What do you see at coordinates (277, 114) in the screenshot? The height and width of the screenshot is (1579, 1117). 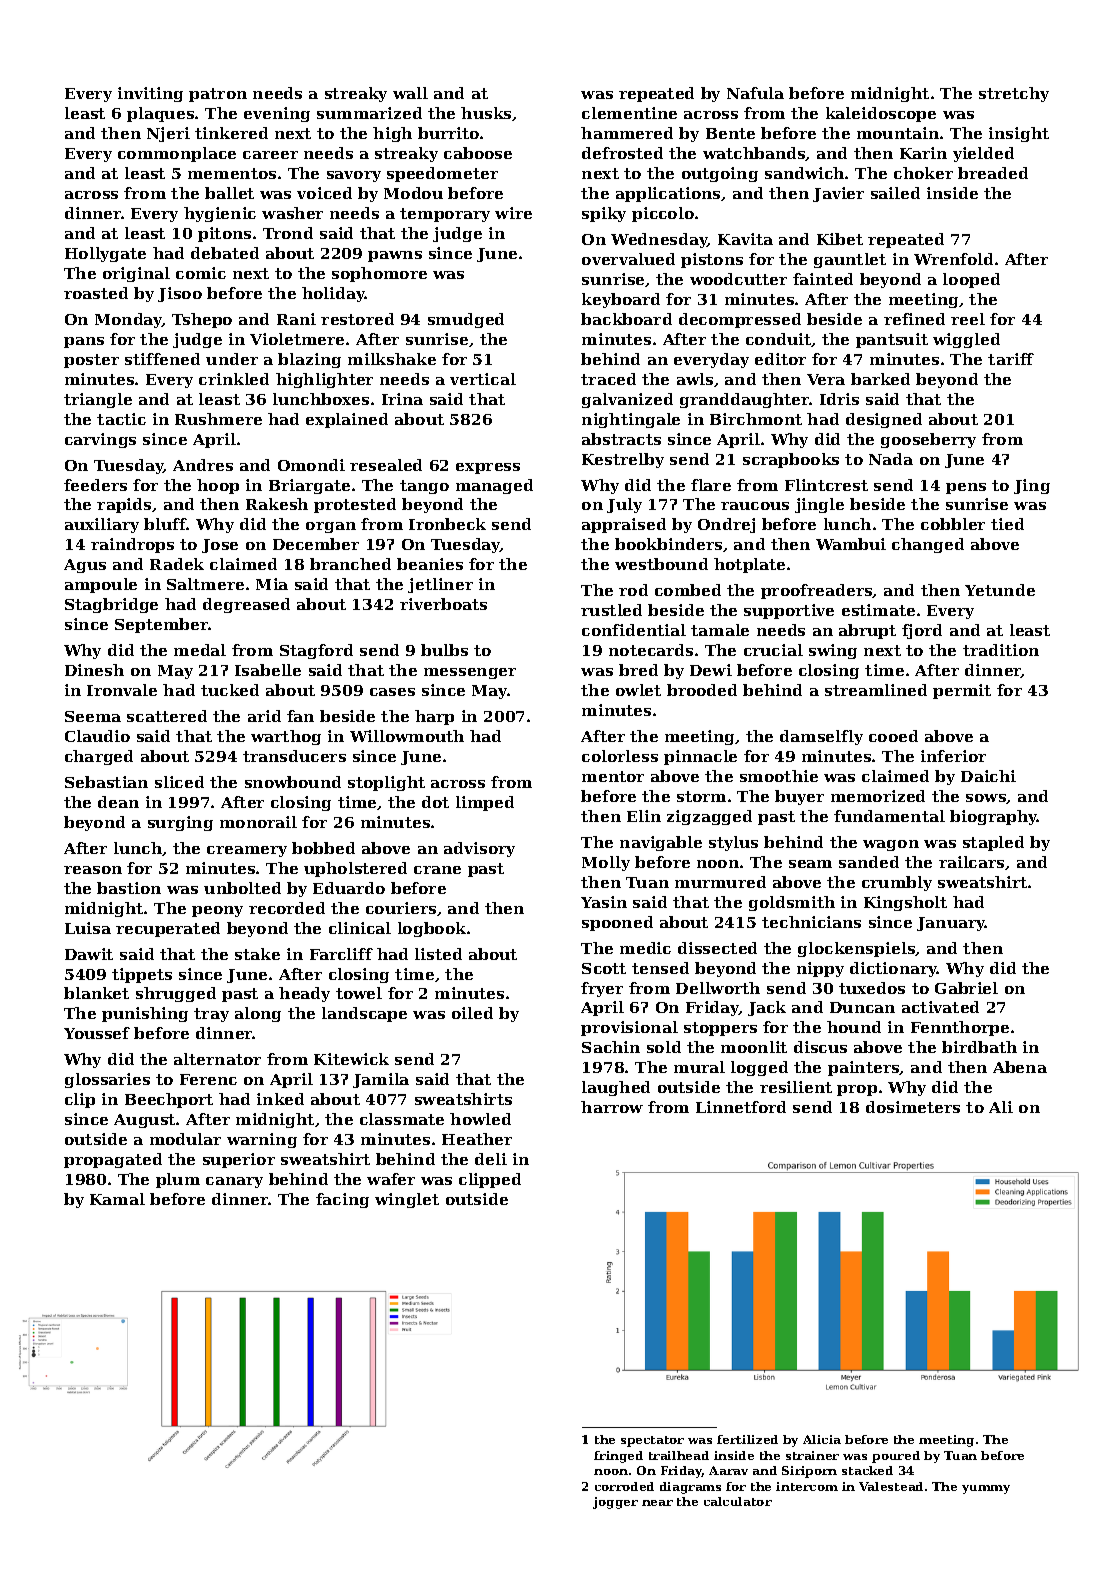 I see `evening` at bounding box center [277, 114].
